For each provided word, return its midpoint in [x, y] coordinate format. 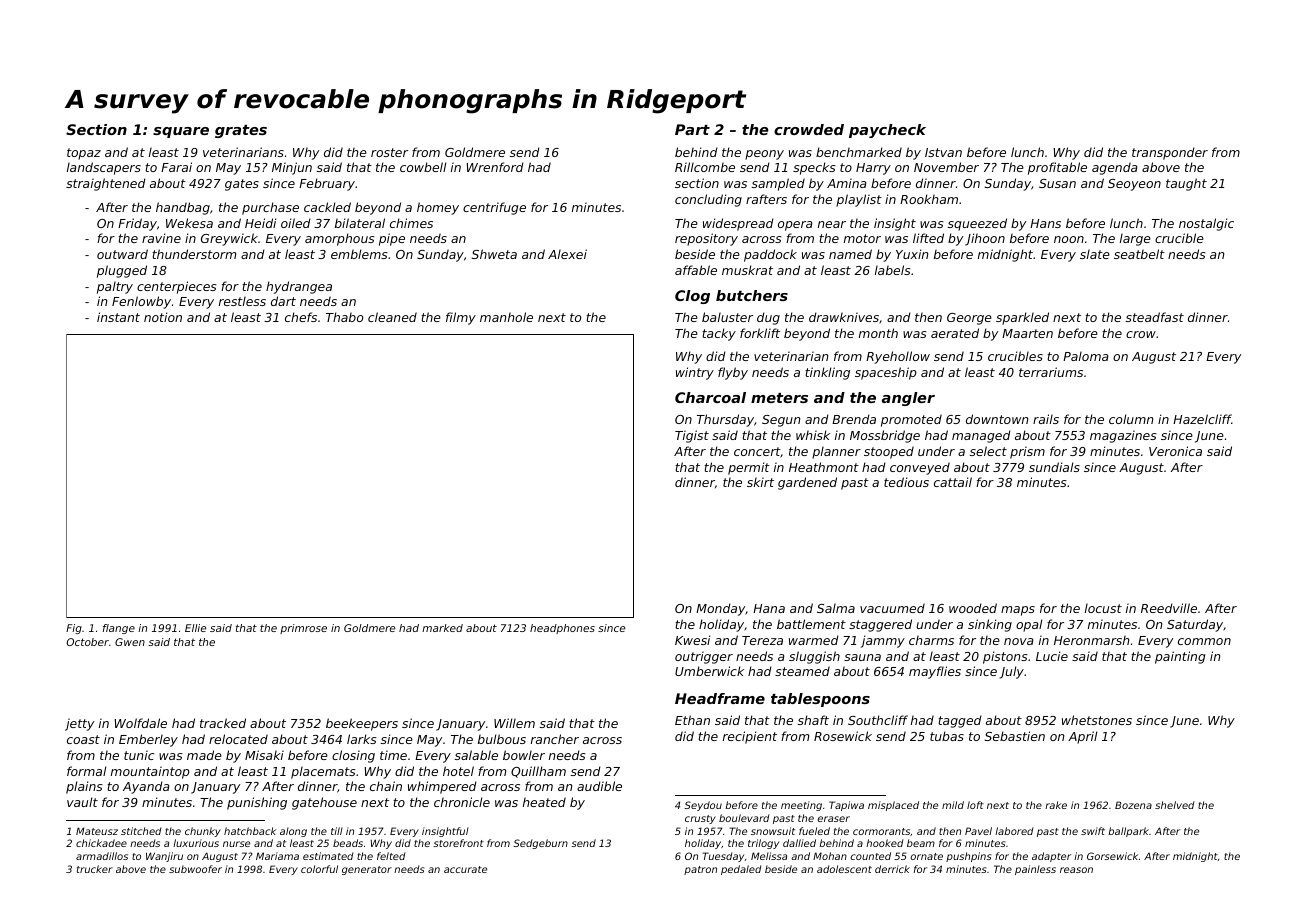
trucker [95, 869]
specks [814, 168]
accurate [465, 869]
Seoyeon [1134, 185]
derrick [892, 869]
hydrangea [299, 287]
